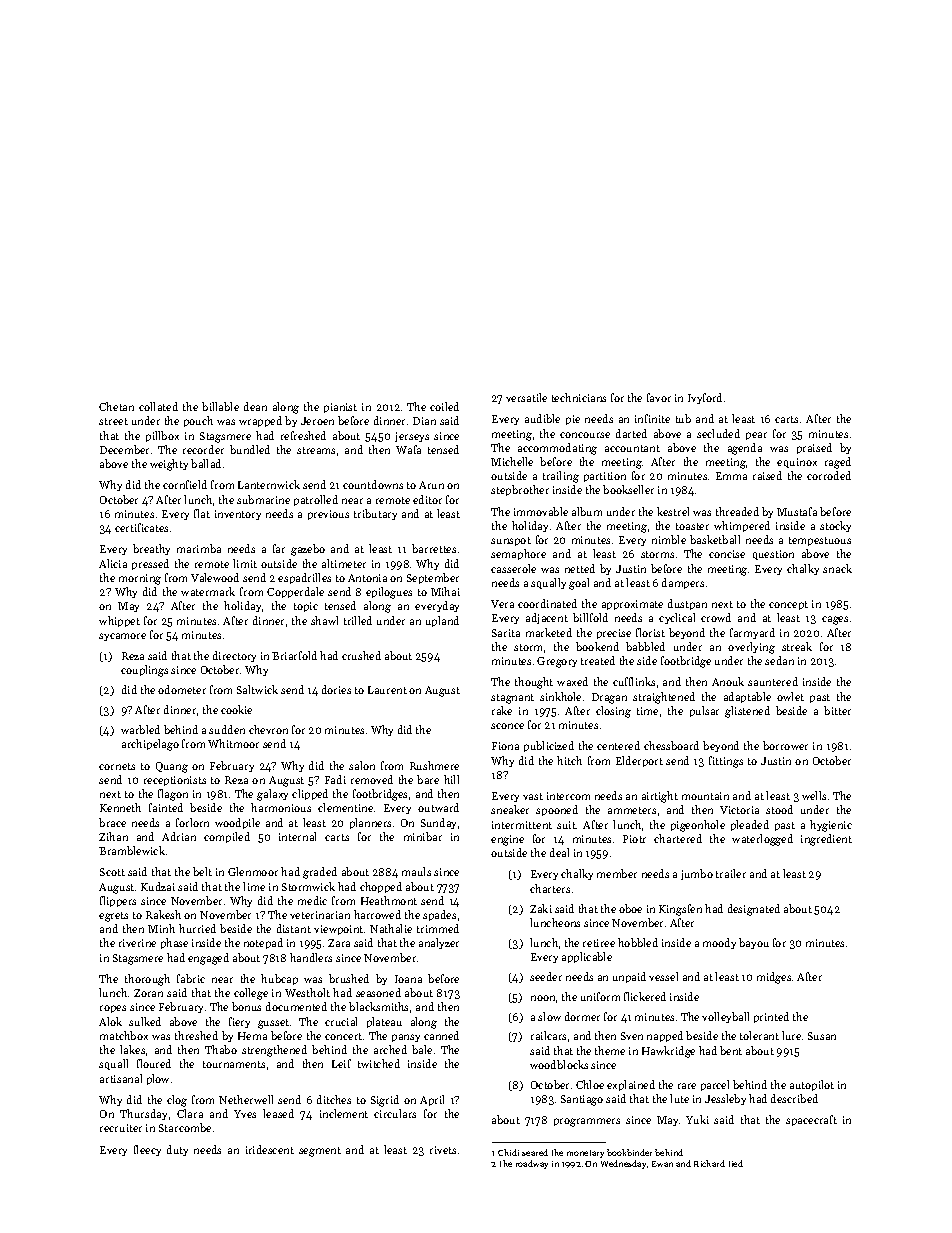 This page has width=952, height=1233. Describe the element at coordinates (718, 433) in the page. I see `secluded` at that location.
